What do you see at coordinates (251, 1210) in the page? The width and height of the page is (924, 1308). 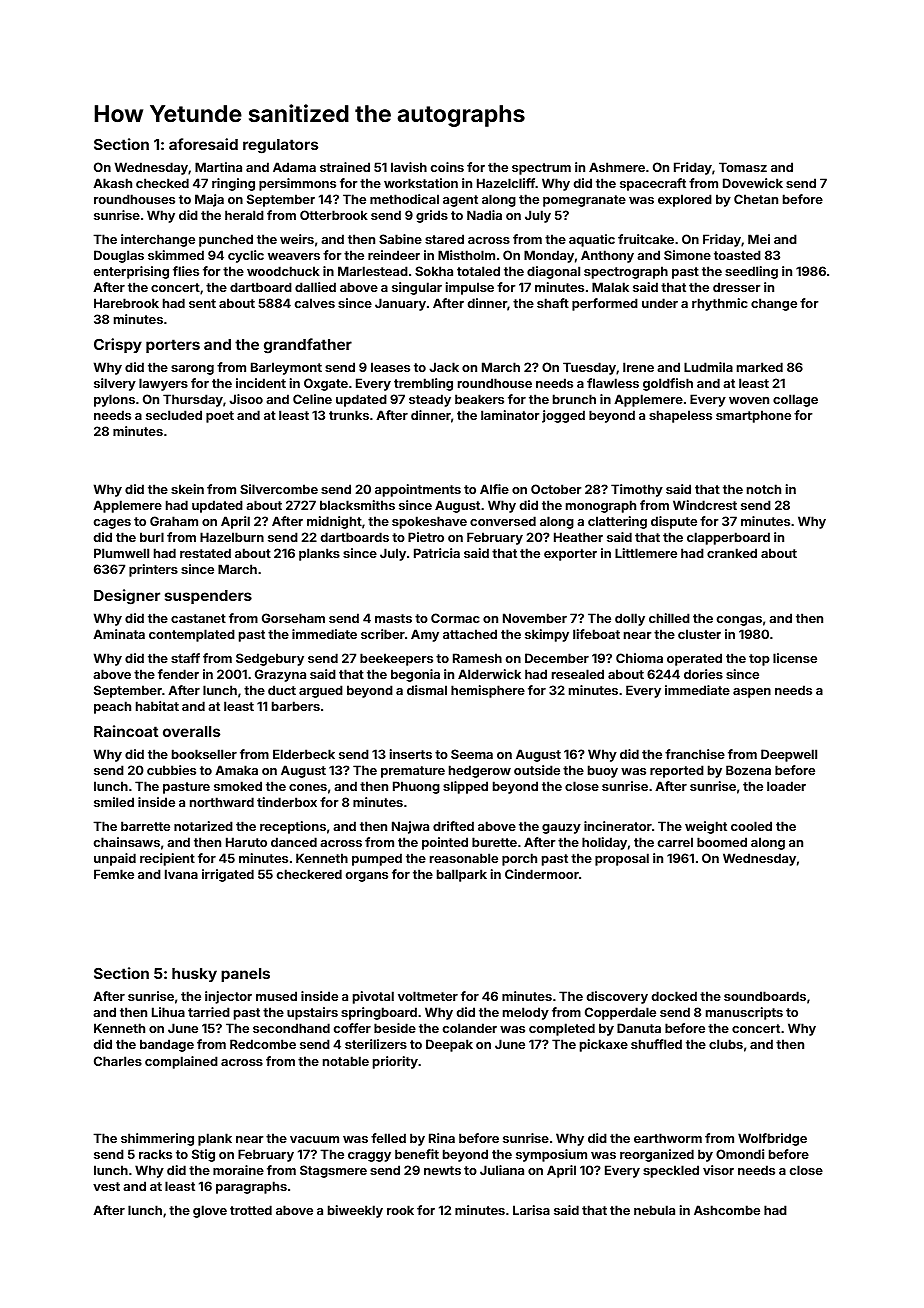 I see `trotted` at bounding box center [251, 1210].
